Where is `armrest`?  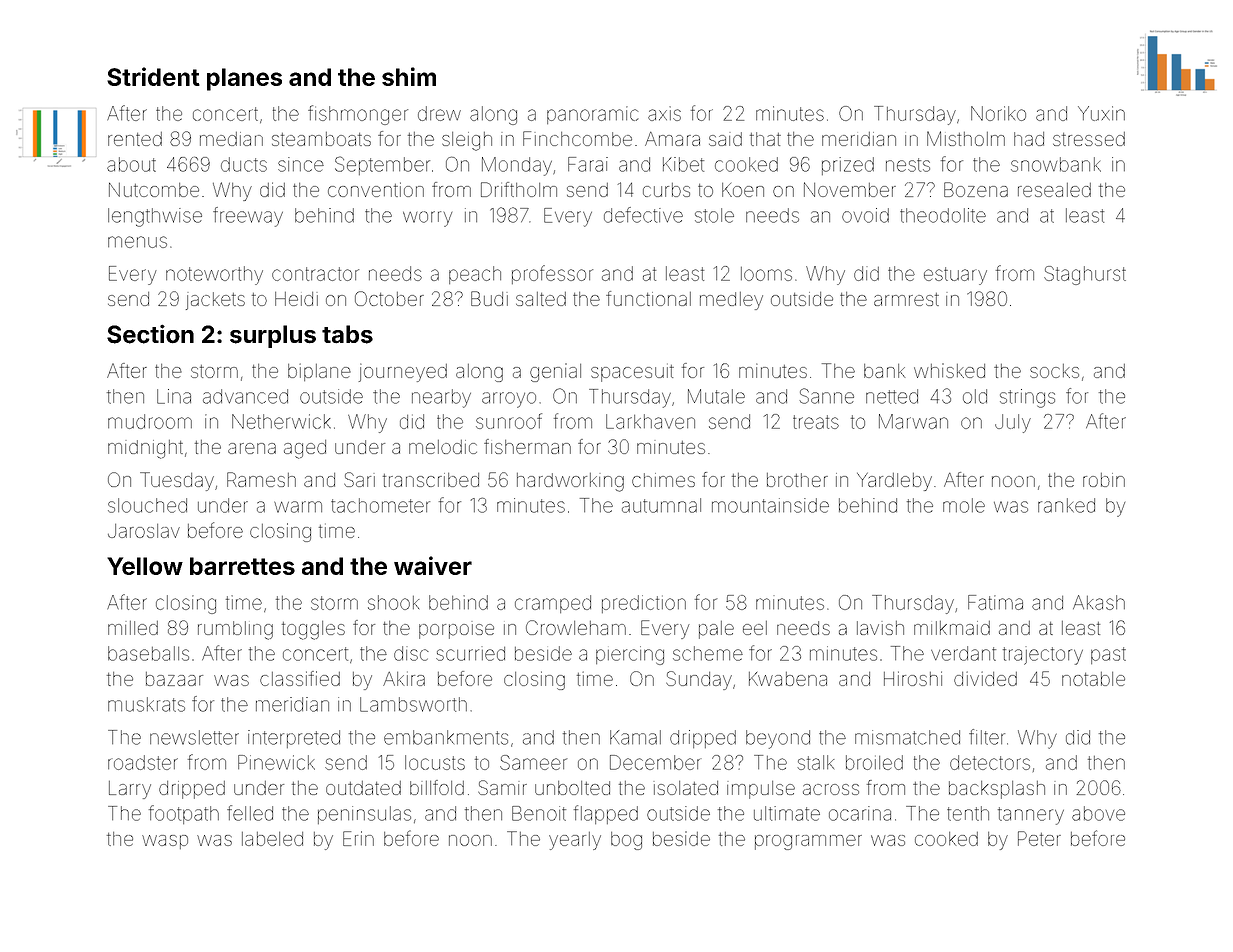 armrest is located at coordinates (906, 299).
